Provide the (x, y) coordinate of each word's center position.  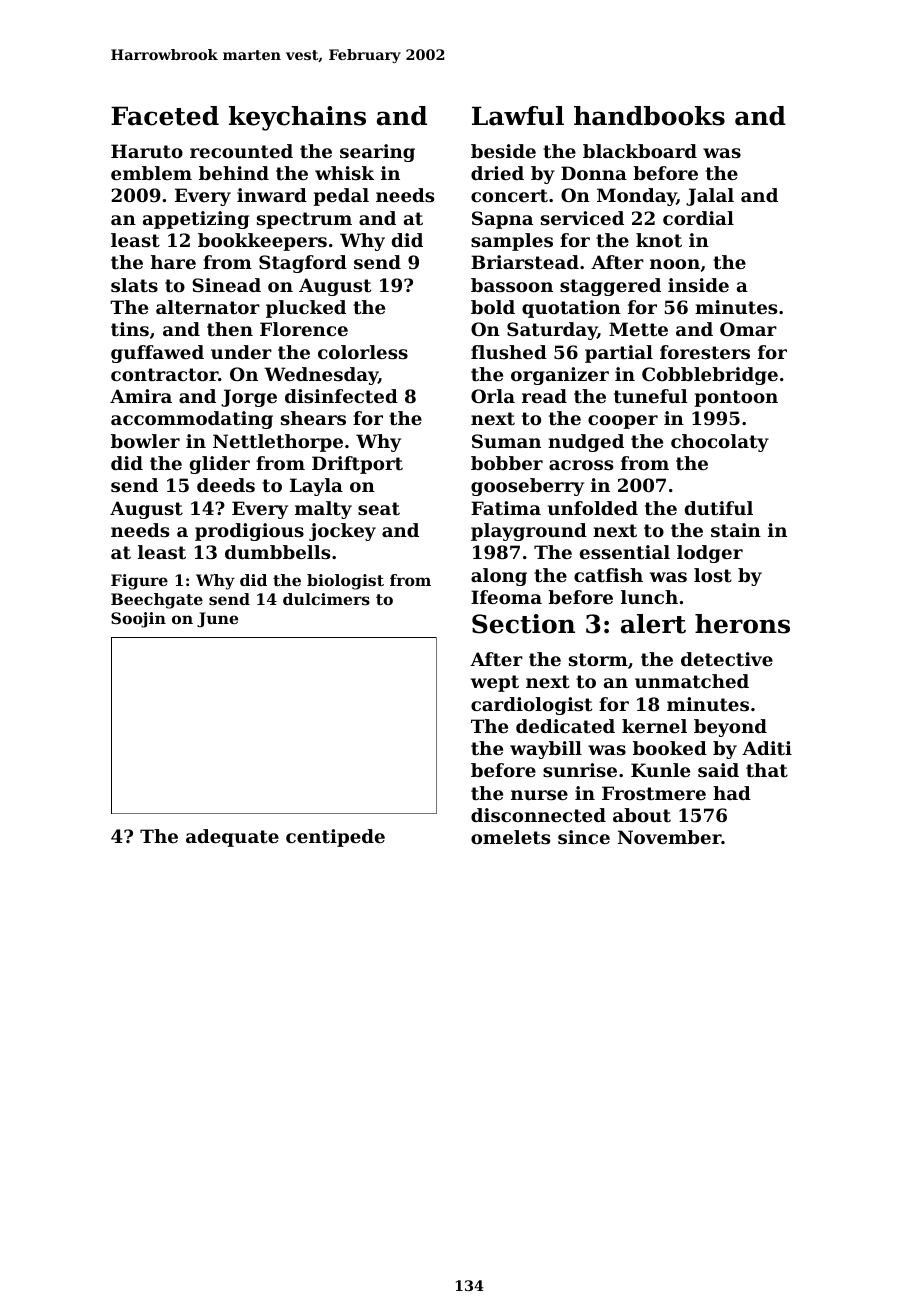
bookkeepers (262, 242)
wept (495, 683)
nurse (539, 795)
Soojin (138, 620)
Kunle (660, 770)
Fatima (506, 508)
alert (653, 624)
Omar (748, 329)
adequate (232, 838)
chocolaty (720, 443)
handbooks (649, 116)
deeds (226, 485)
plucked (306, 309)
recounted (241, 151)
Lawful (518, 116)
